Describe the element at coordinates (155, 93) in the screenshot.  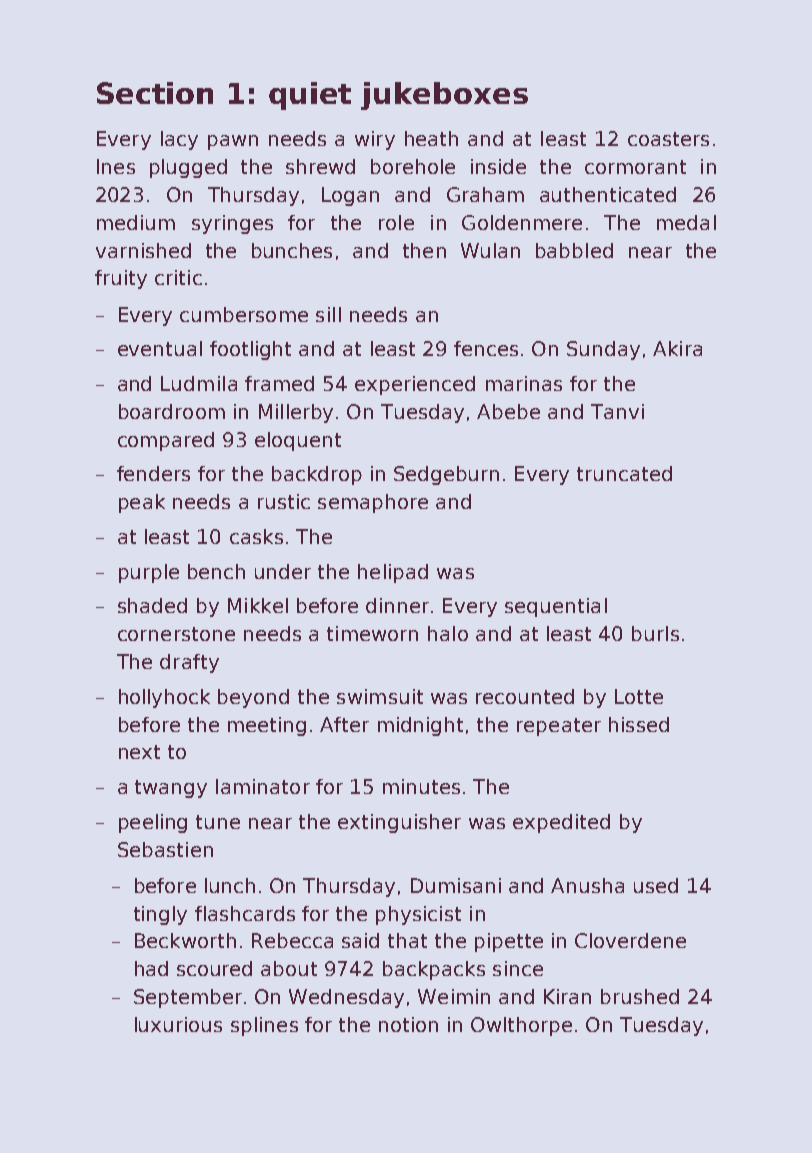
I see `Section` at that location.
